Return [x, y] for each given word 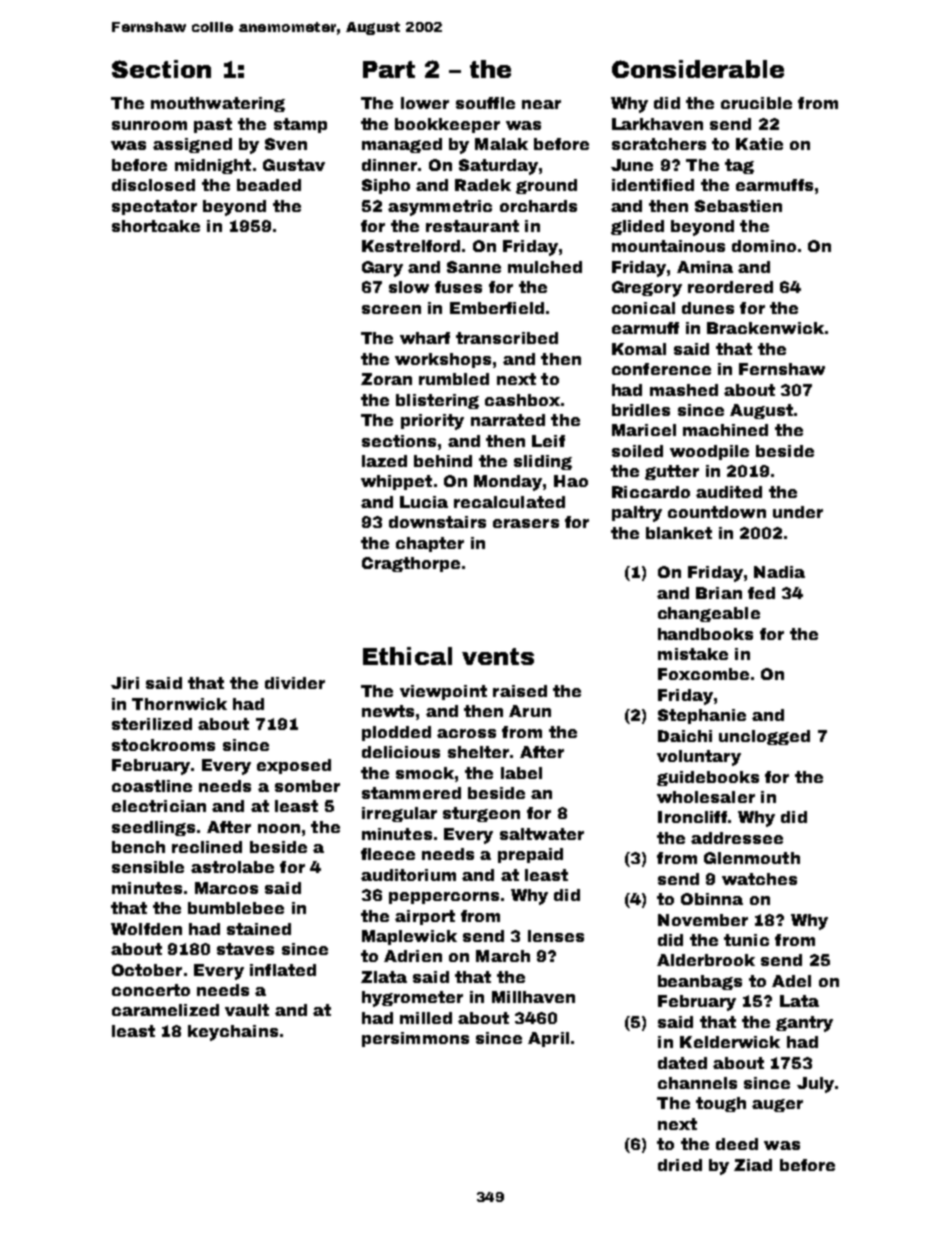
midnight [213, 166]
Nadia [779, 572]
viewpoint [443, 692]
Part [389, 69]
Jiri [125, 683]
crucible [756, 103]
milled [426, 1018]
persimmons [415, 1039]
